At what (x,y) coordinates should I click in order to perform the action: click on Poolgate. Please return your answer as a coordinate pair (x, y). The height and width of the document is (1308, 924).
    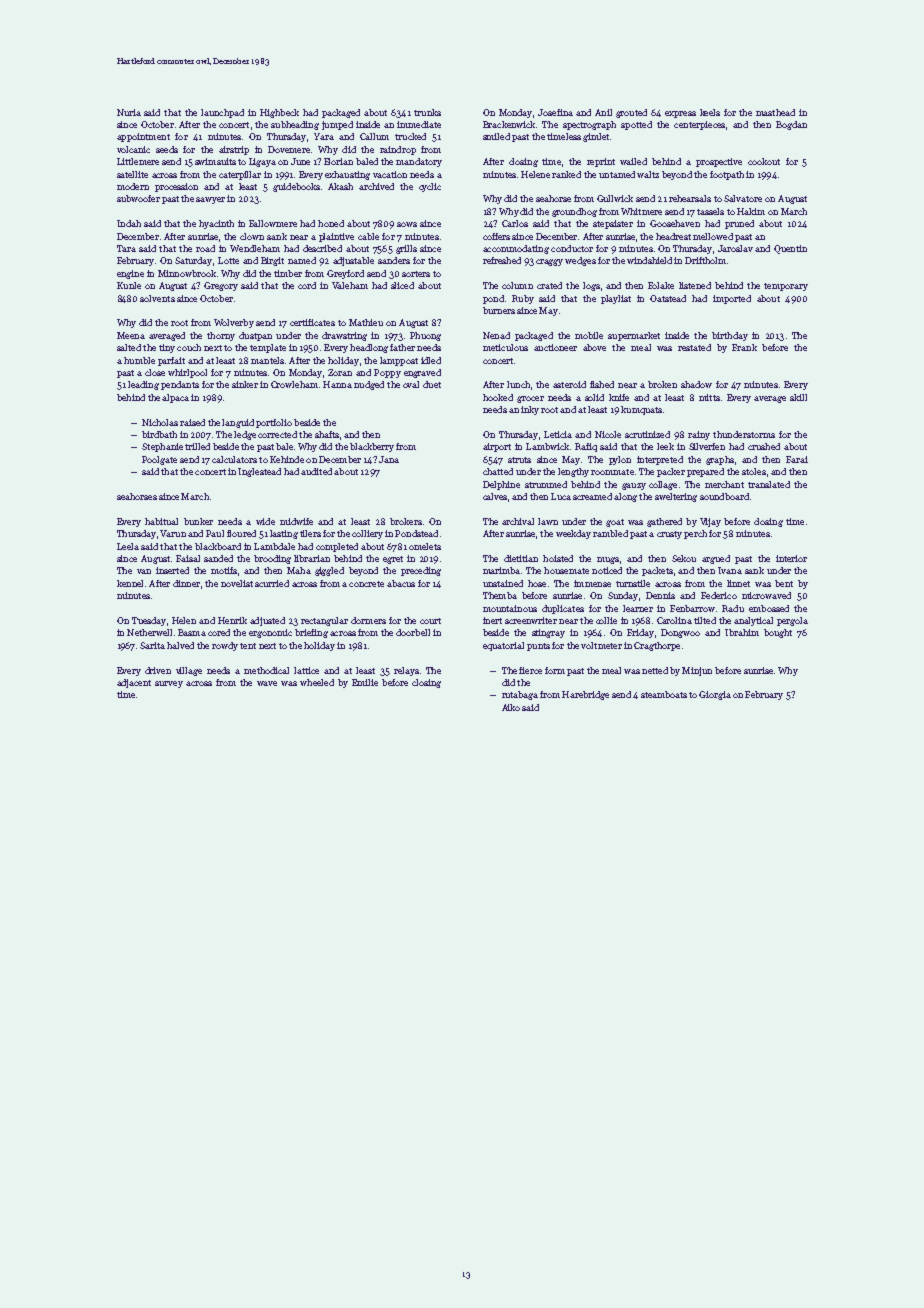
    Looking at the image, I should click on (159, 460).
